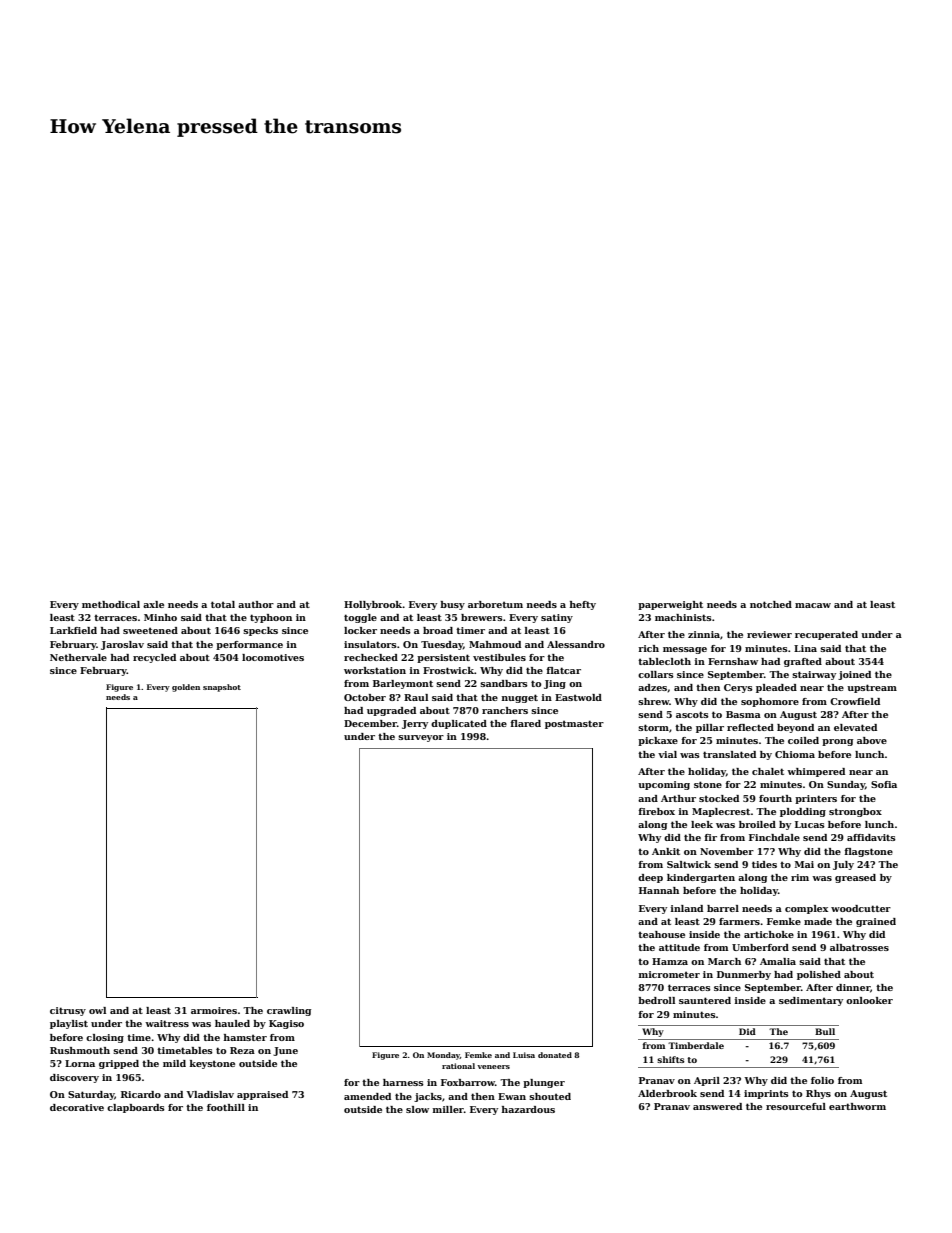 The width and height of the image is (952, 1233). I want to click on postmaster, so click(574, 724).
